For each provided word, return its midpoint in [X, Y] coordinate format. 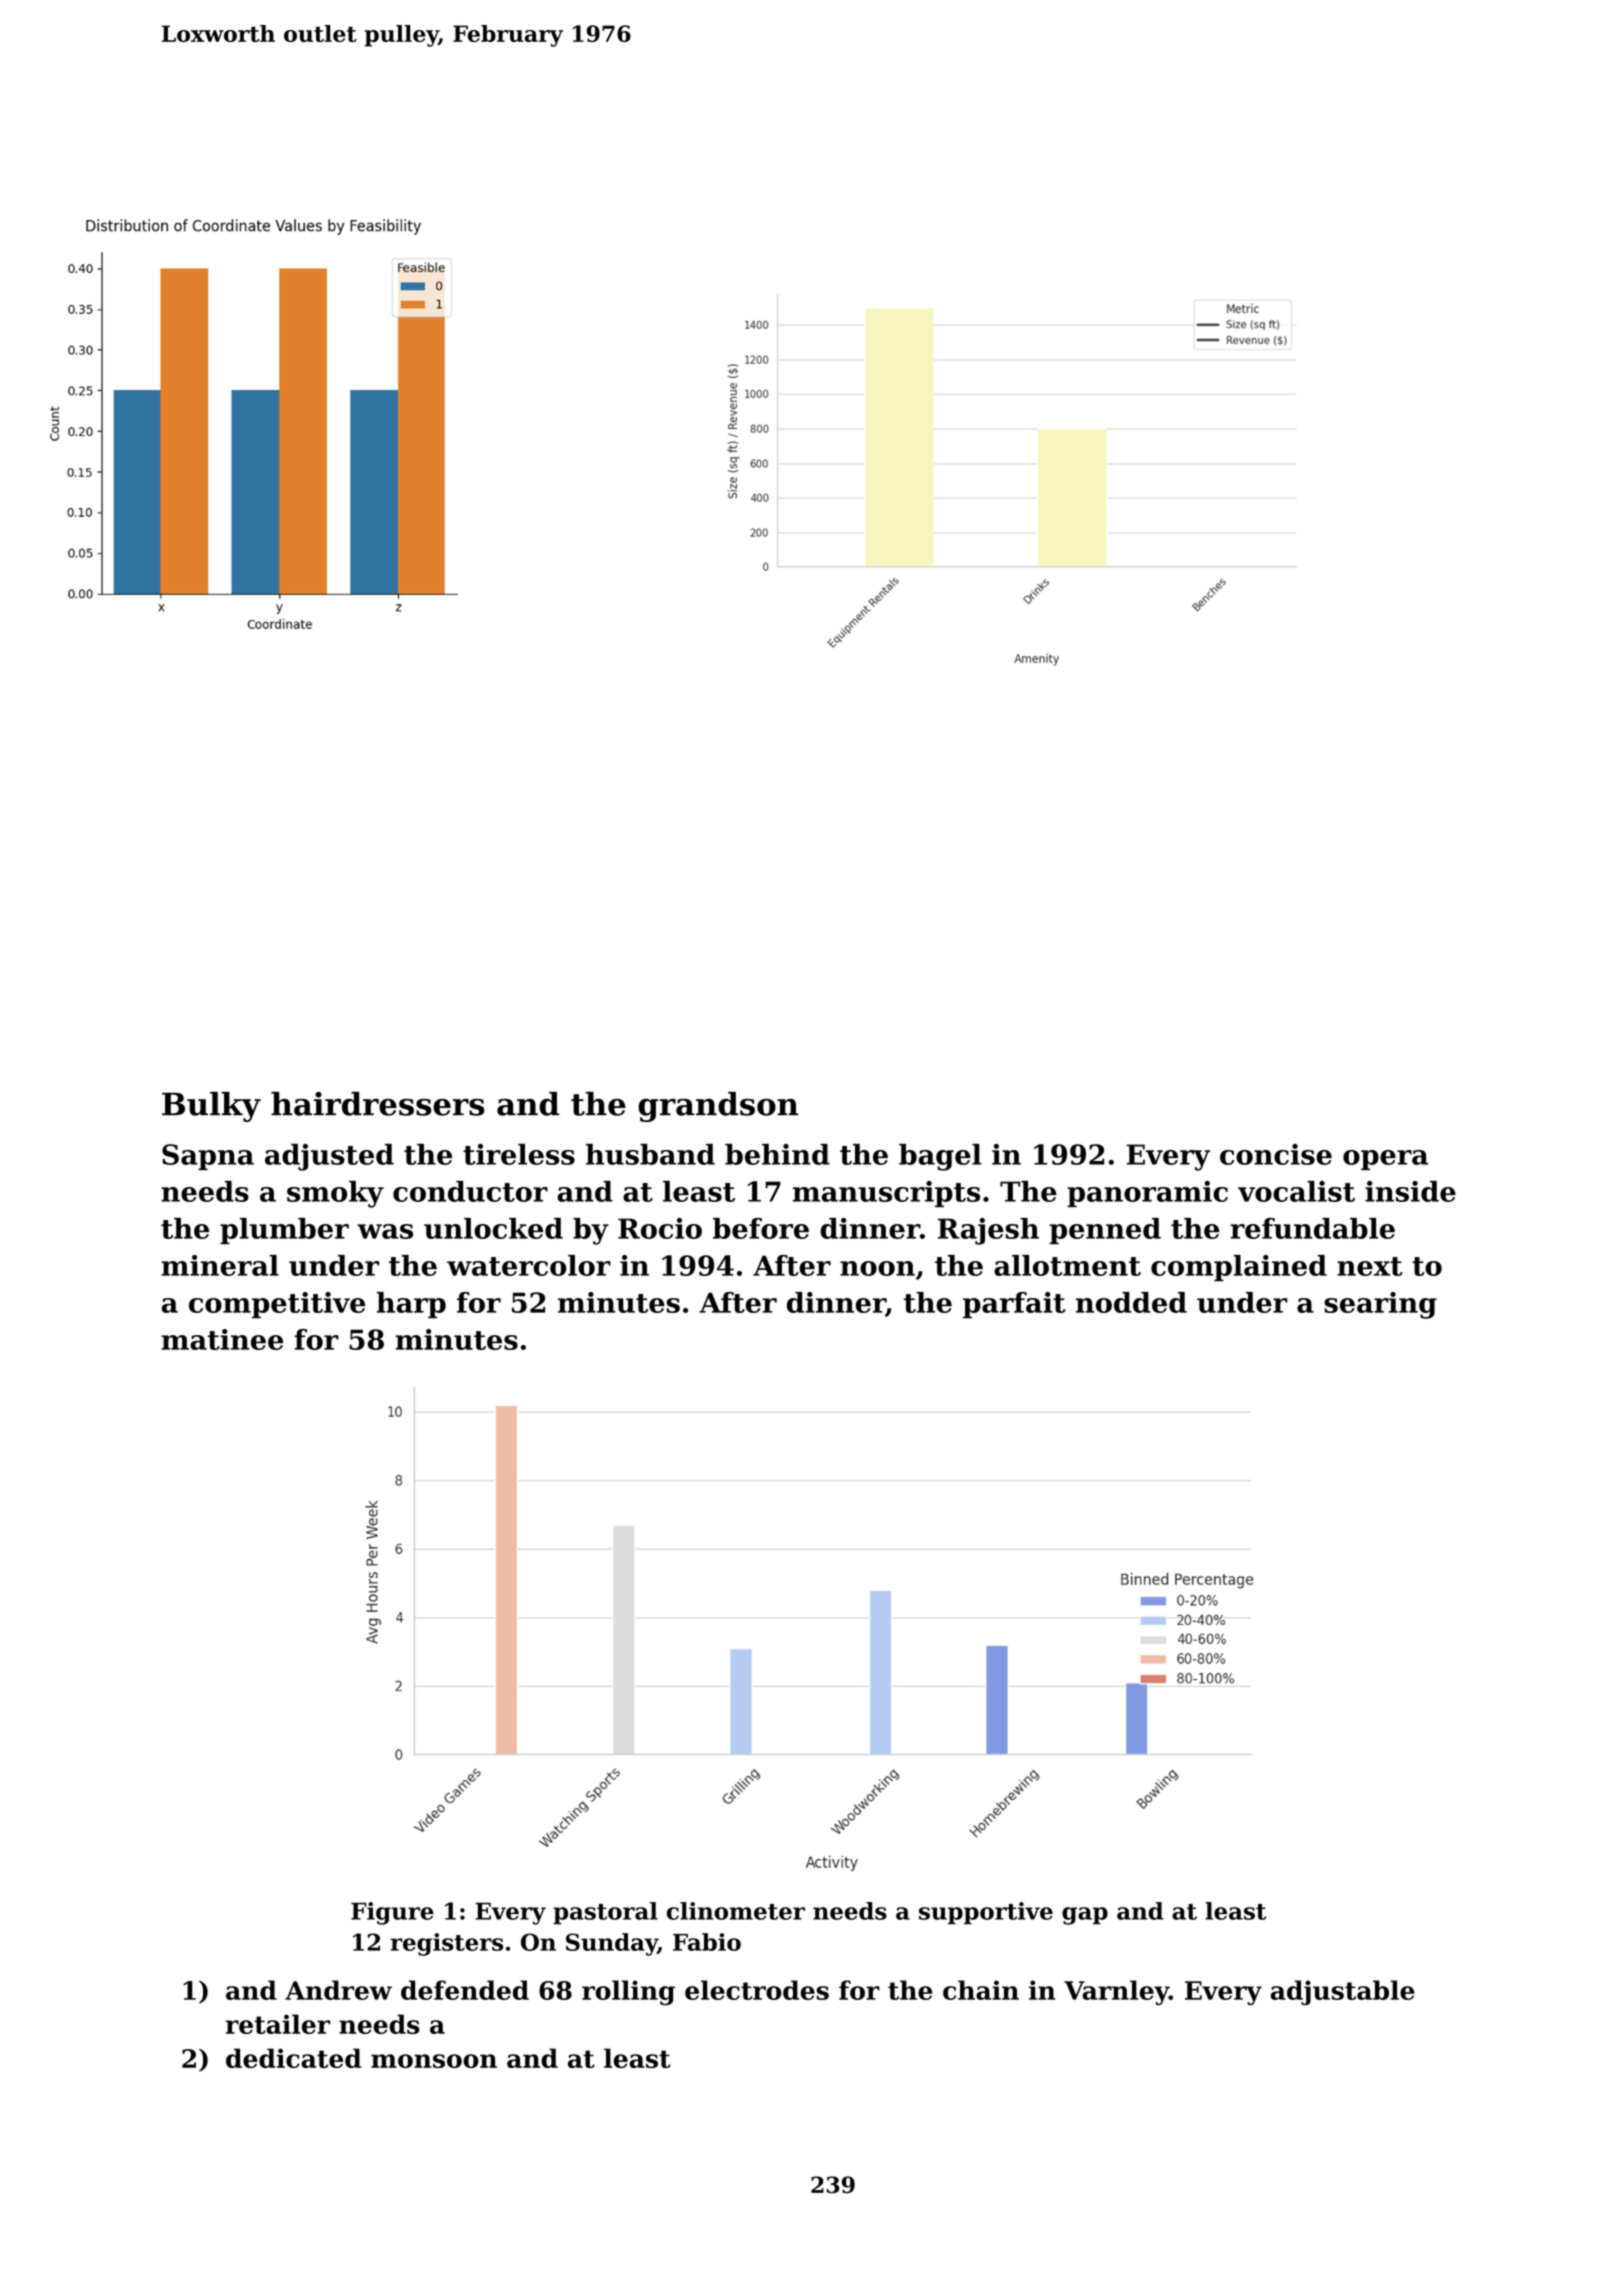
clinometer [736, 1911]
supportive [986, 1913]
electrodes [757, 1990]
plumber [284, 1231]
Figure [392, 1913]
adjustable [1343, 1992]
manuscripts [886, 1194]
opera [1385, 1160]
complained [1239, 1268]
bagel [940, 1157]
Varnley [1116, 1992]
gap [1085, 1916]
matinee [222, 1339]
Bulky [211, 1107]
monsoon [434, 2061]
